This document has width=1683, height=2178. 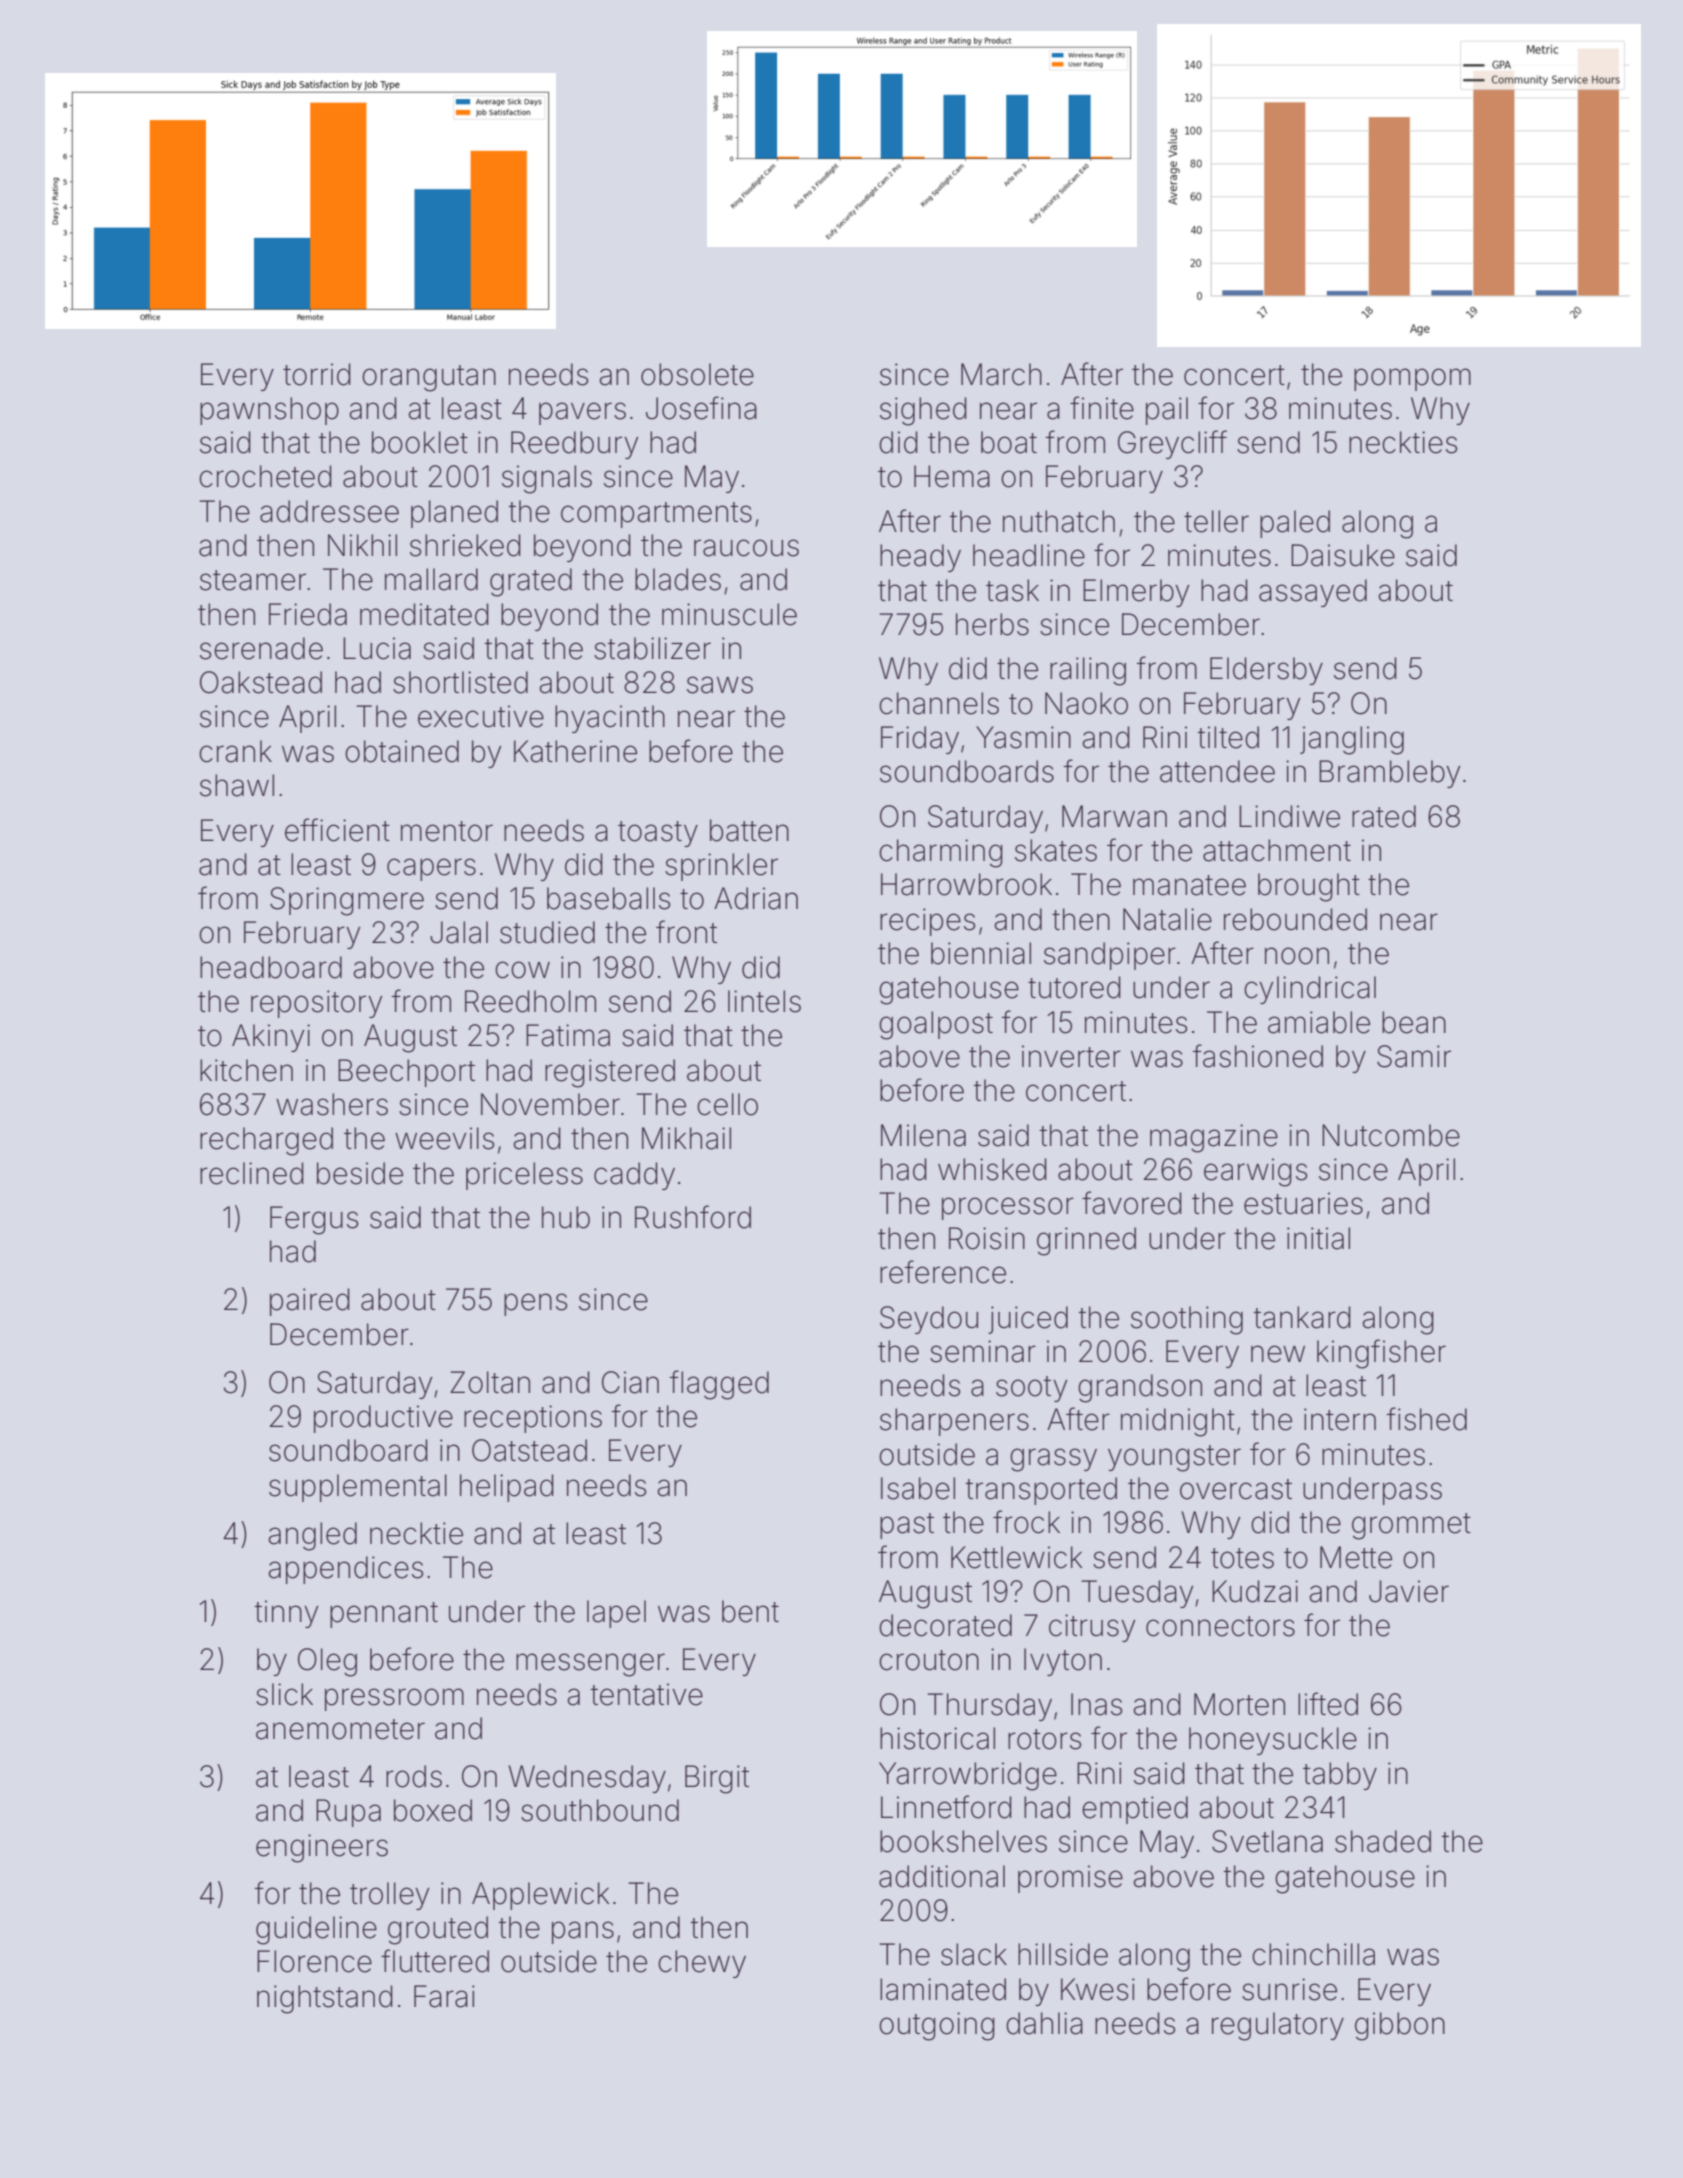 I want to click on citrusy, so click(x=1092, y=1628).
